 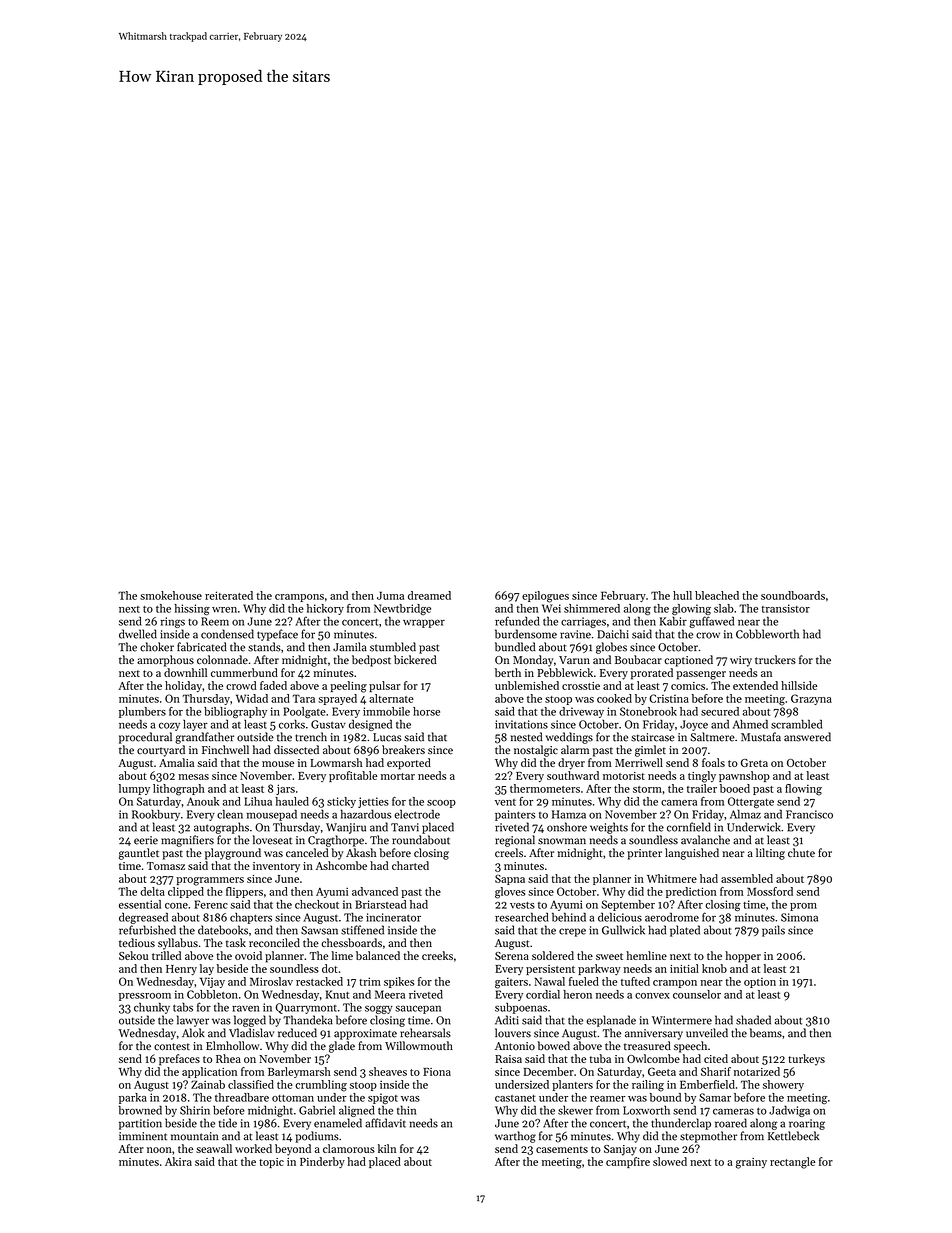 I want to click on rectangle, so click(x=792, y=1163).
